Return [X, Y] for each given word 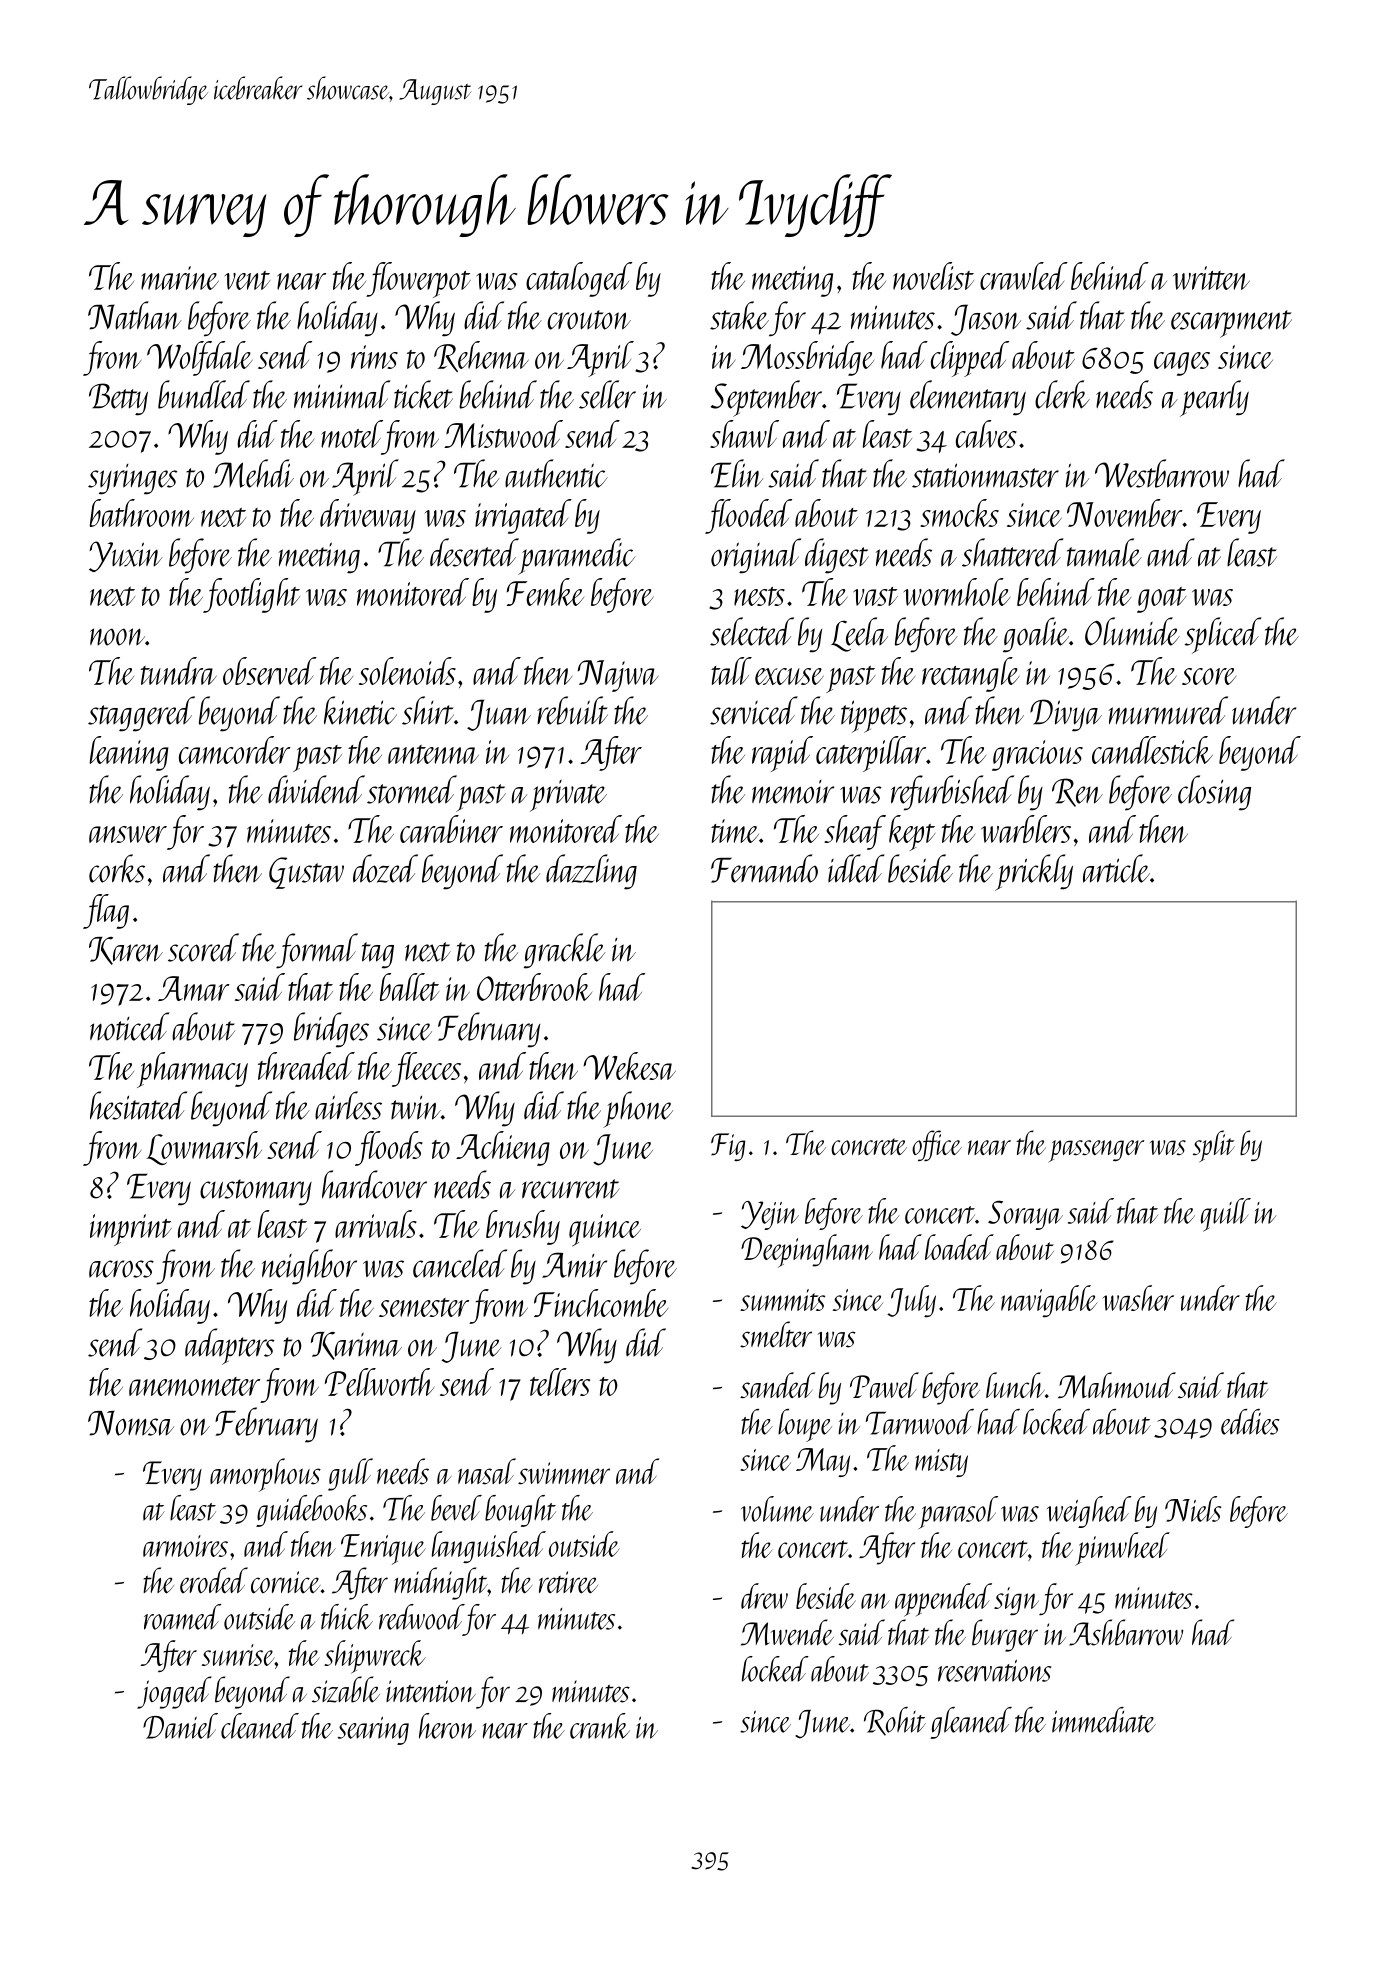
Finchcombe [601, 1303]
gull [350, 1474]
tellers [560, 1382]
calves [986, 434]
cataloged [579, 279]
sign [1016, 1601]
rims [374, 357]
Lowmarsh [204, 1148]
